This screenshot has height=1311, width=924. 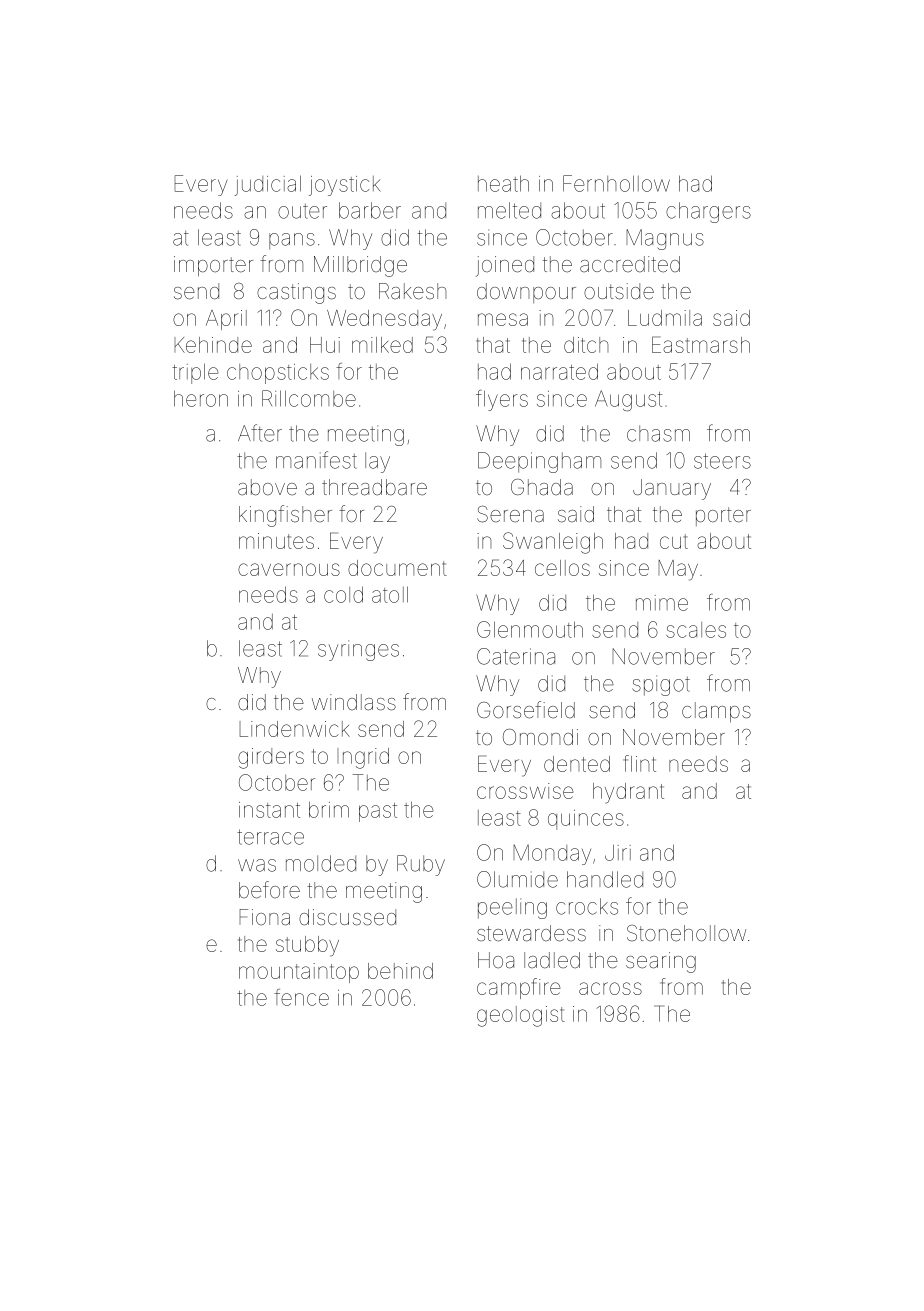 I want to click on April, so click(x=226, y=320).
